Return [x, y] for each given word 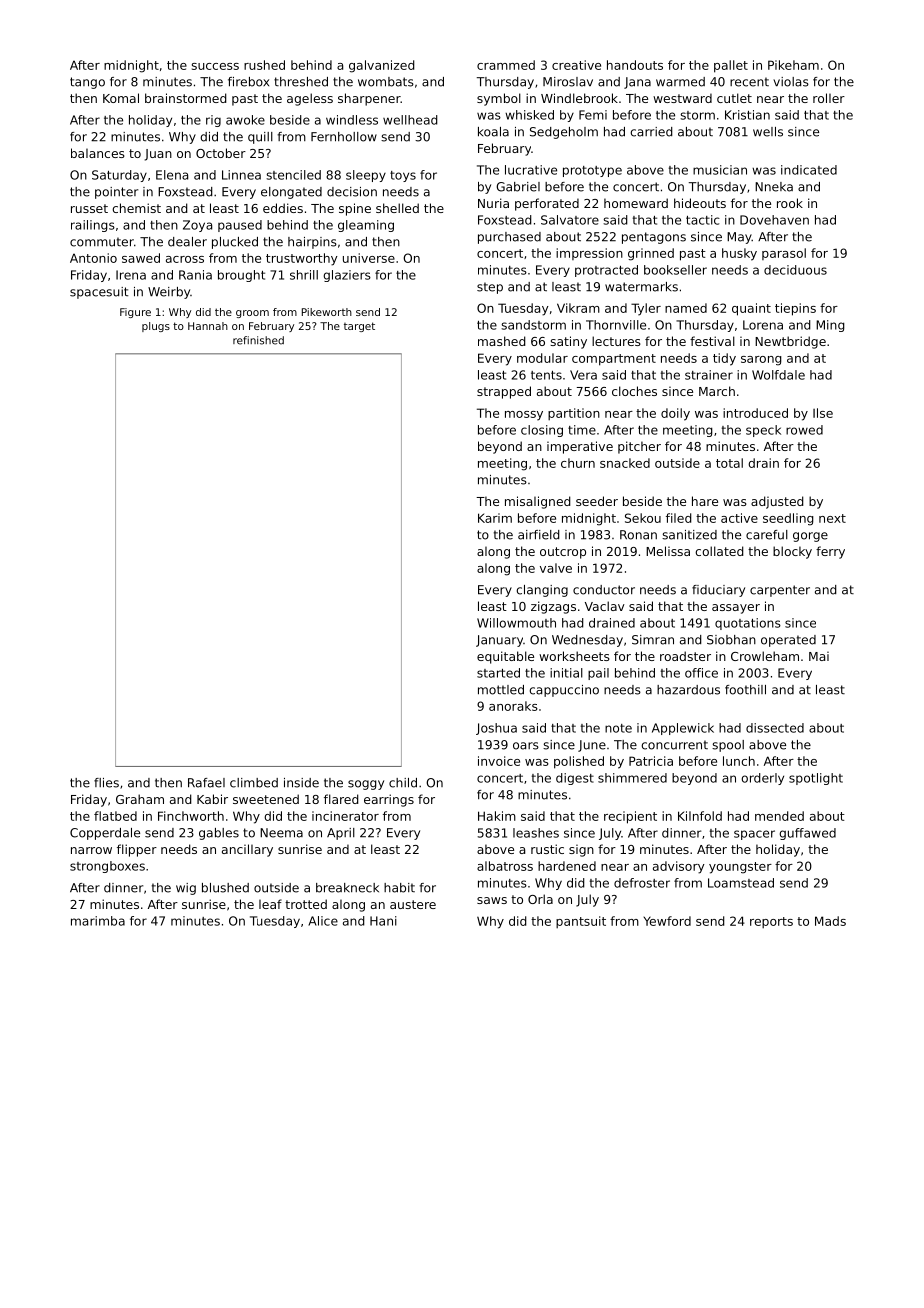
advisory [679, 867]
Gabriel [518, 187]
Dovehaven [774, 220]
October [221, 153]
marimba [98, 921]
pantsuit [581, 922]
